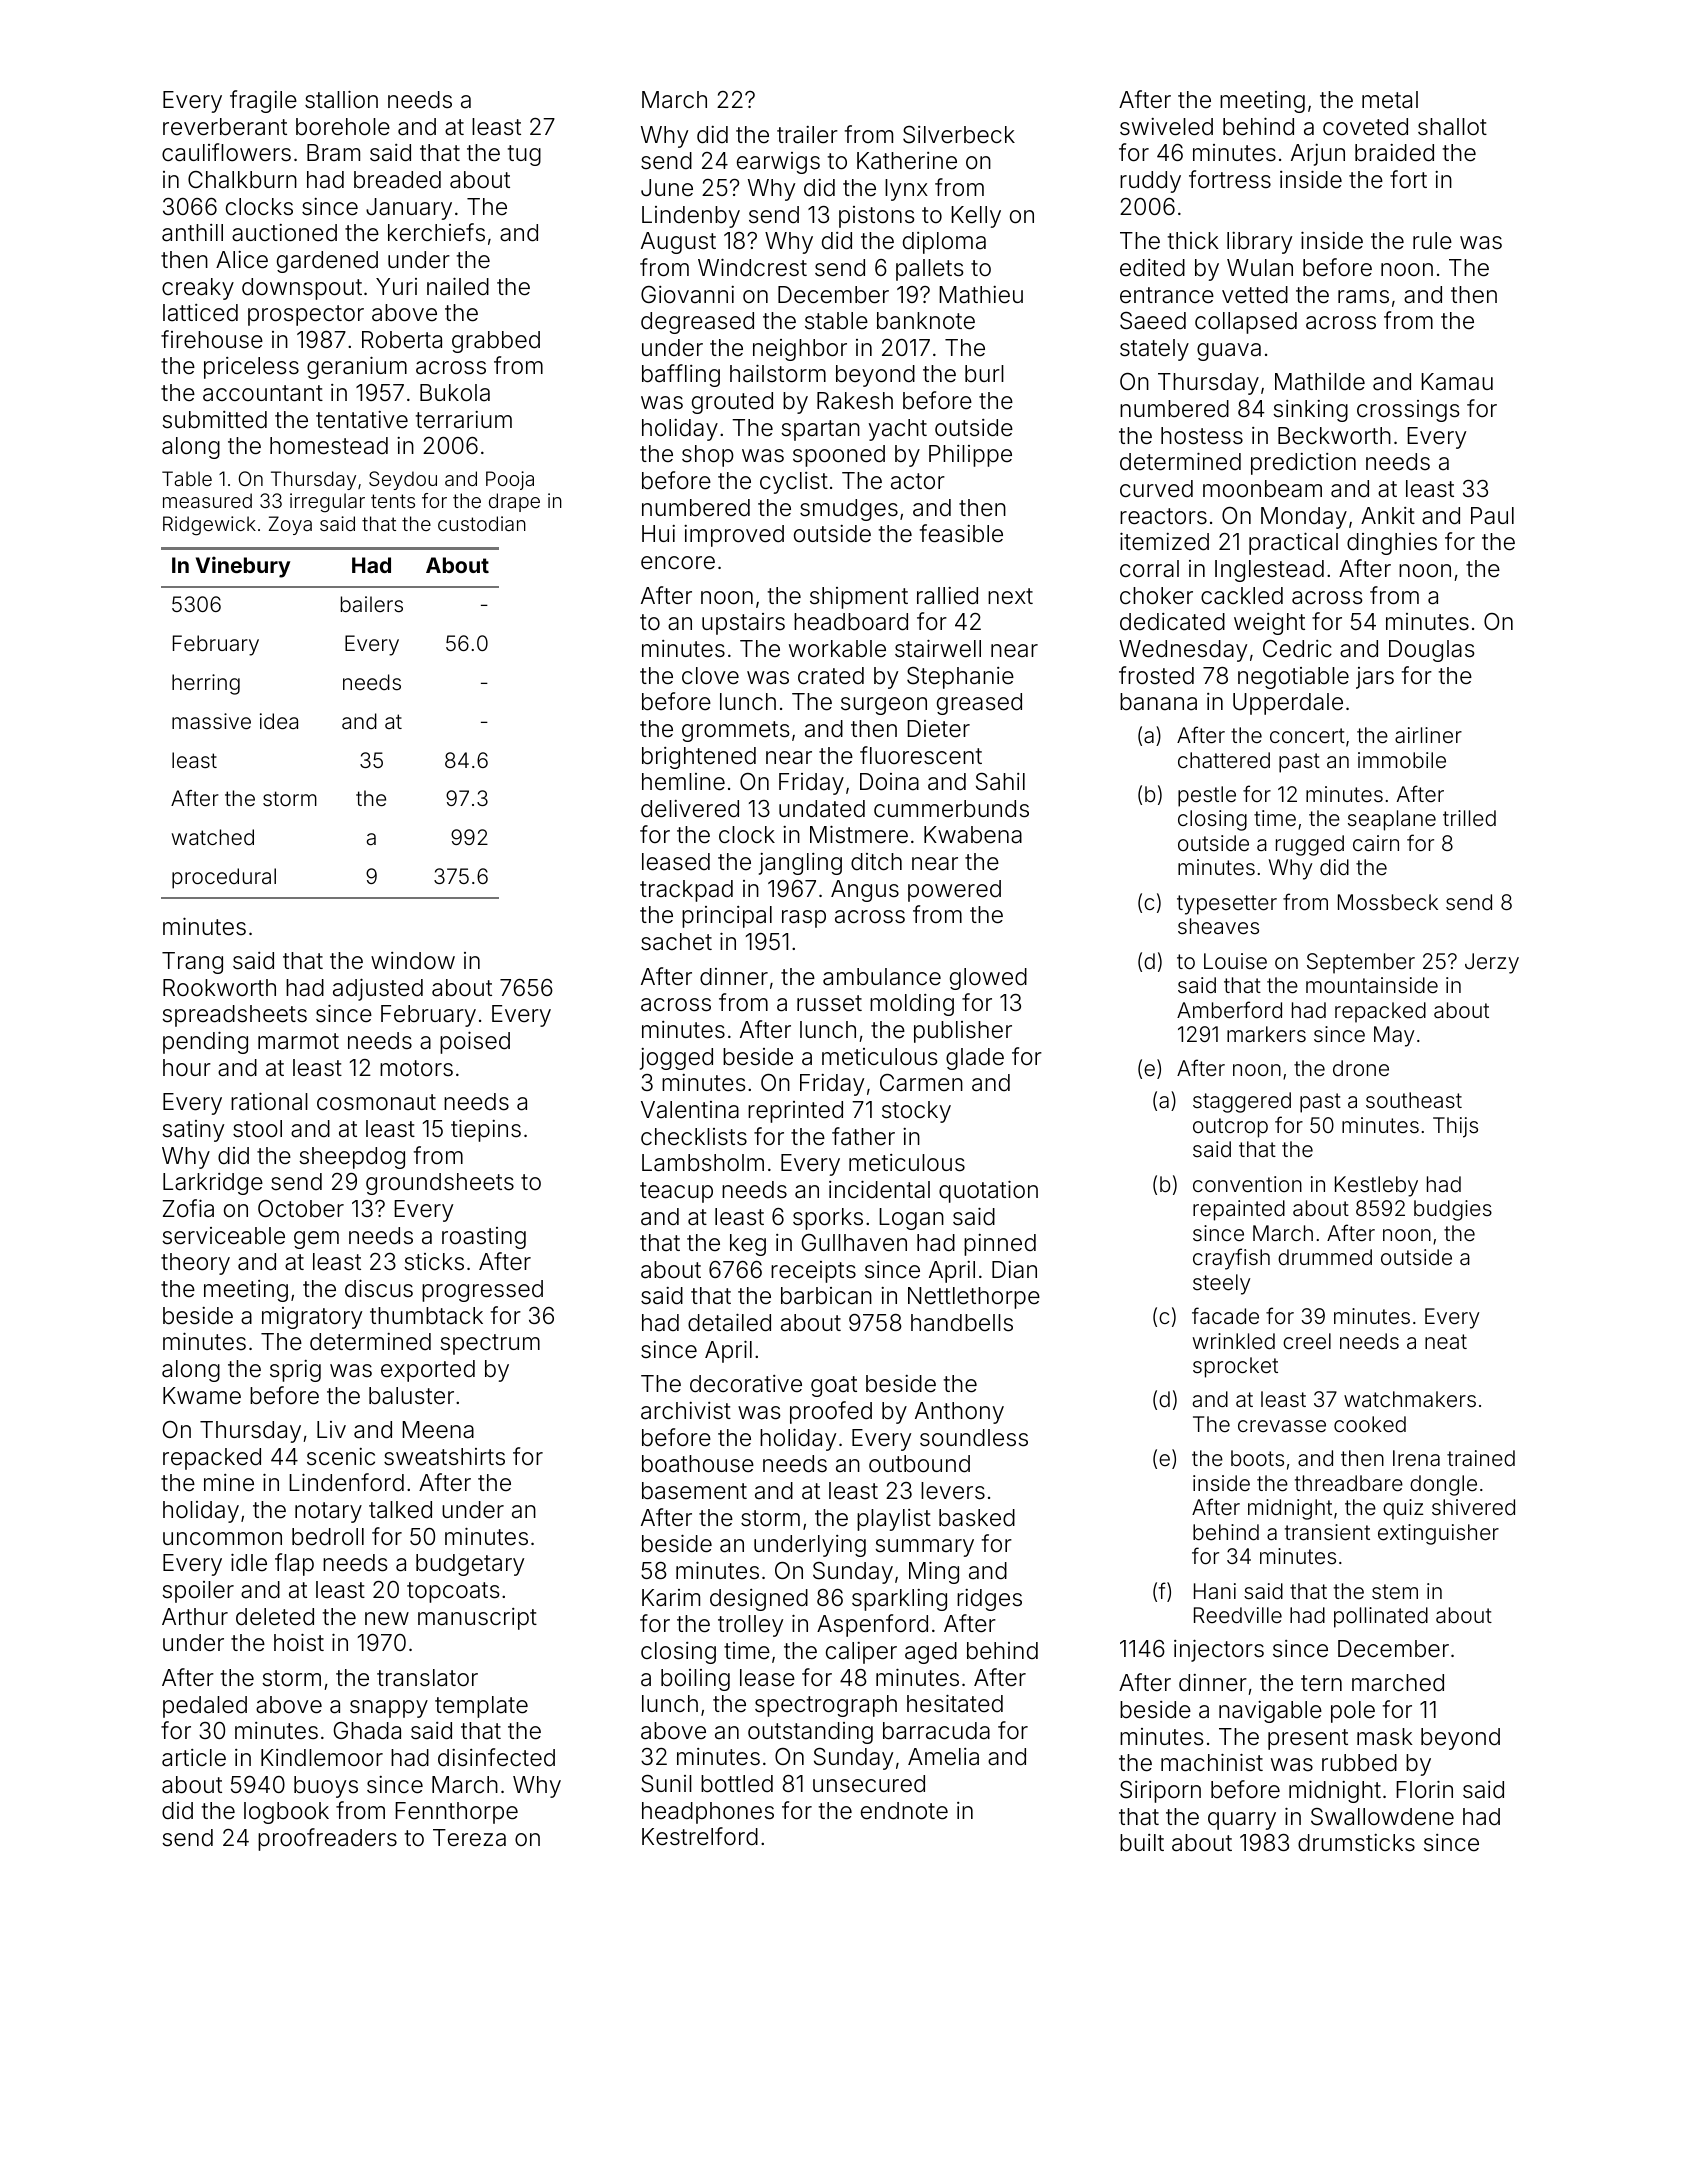  Describe the element at coordinates (440, 1184) in the screenshot. I see `groundsheets` at that location.
